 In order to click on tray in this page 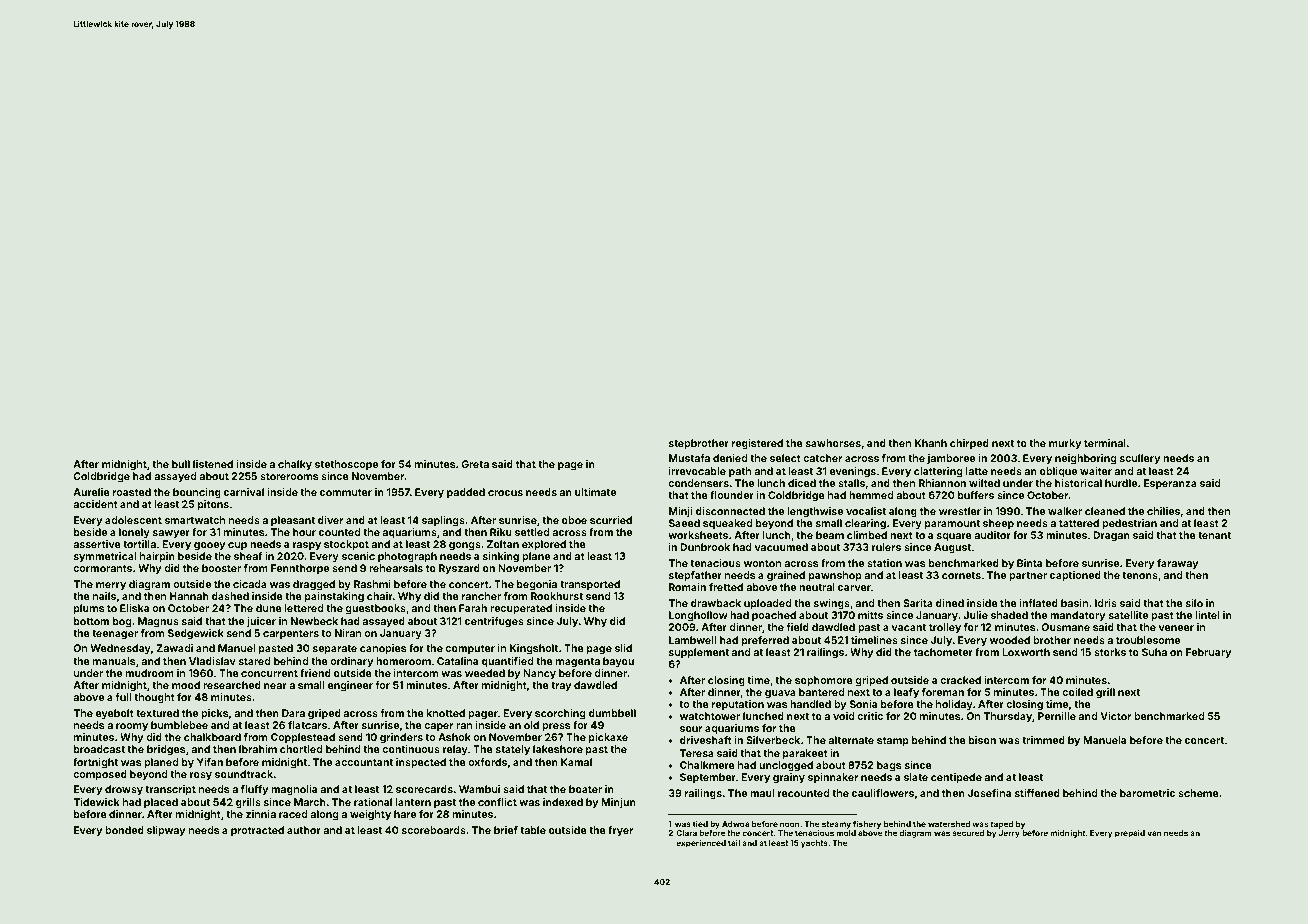, I will do `click(561, 686)`.
